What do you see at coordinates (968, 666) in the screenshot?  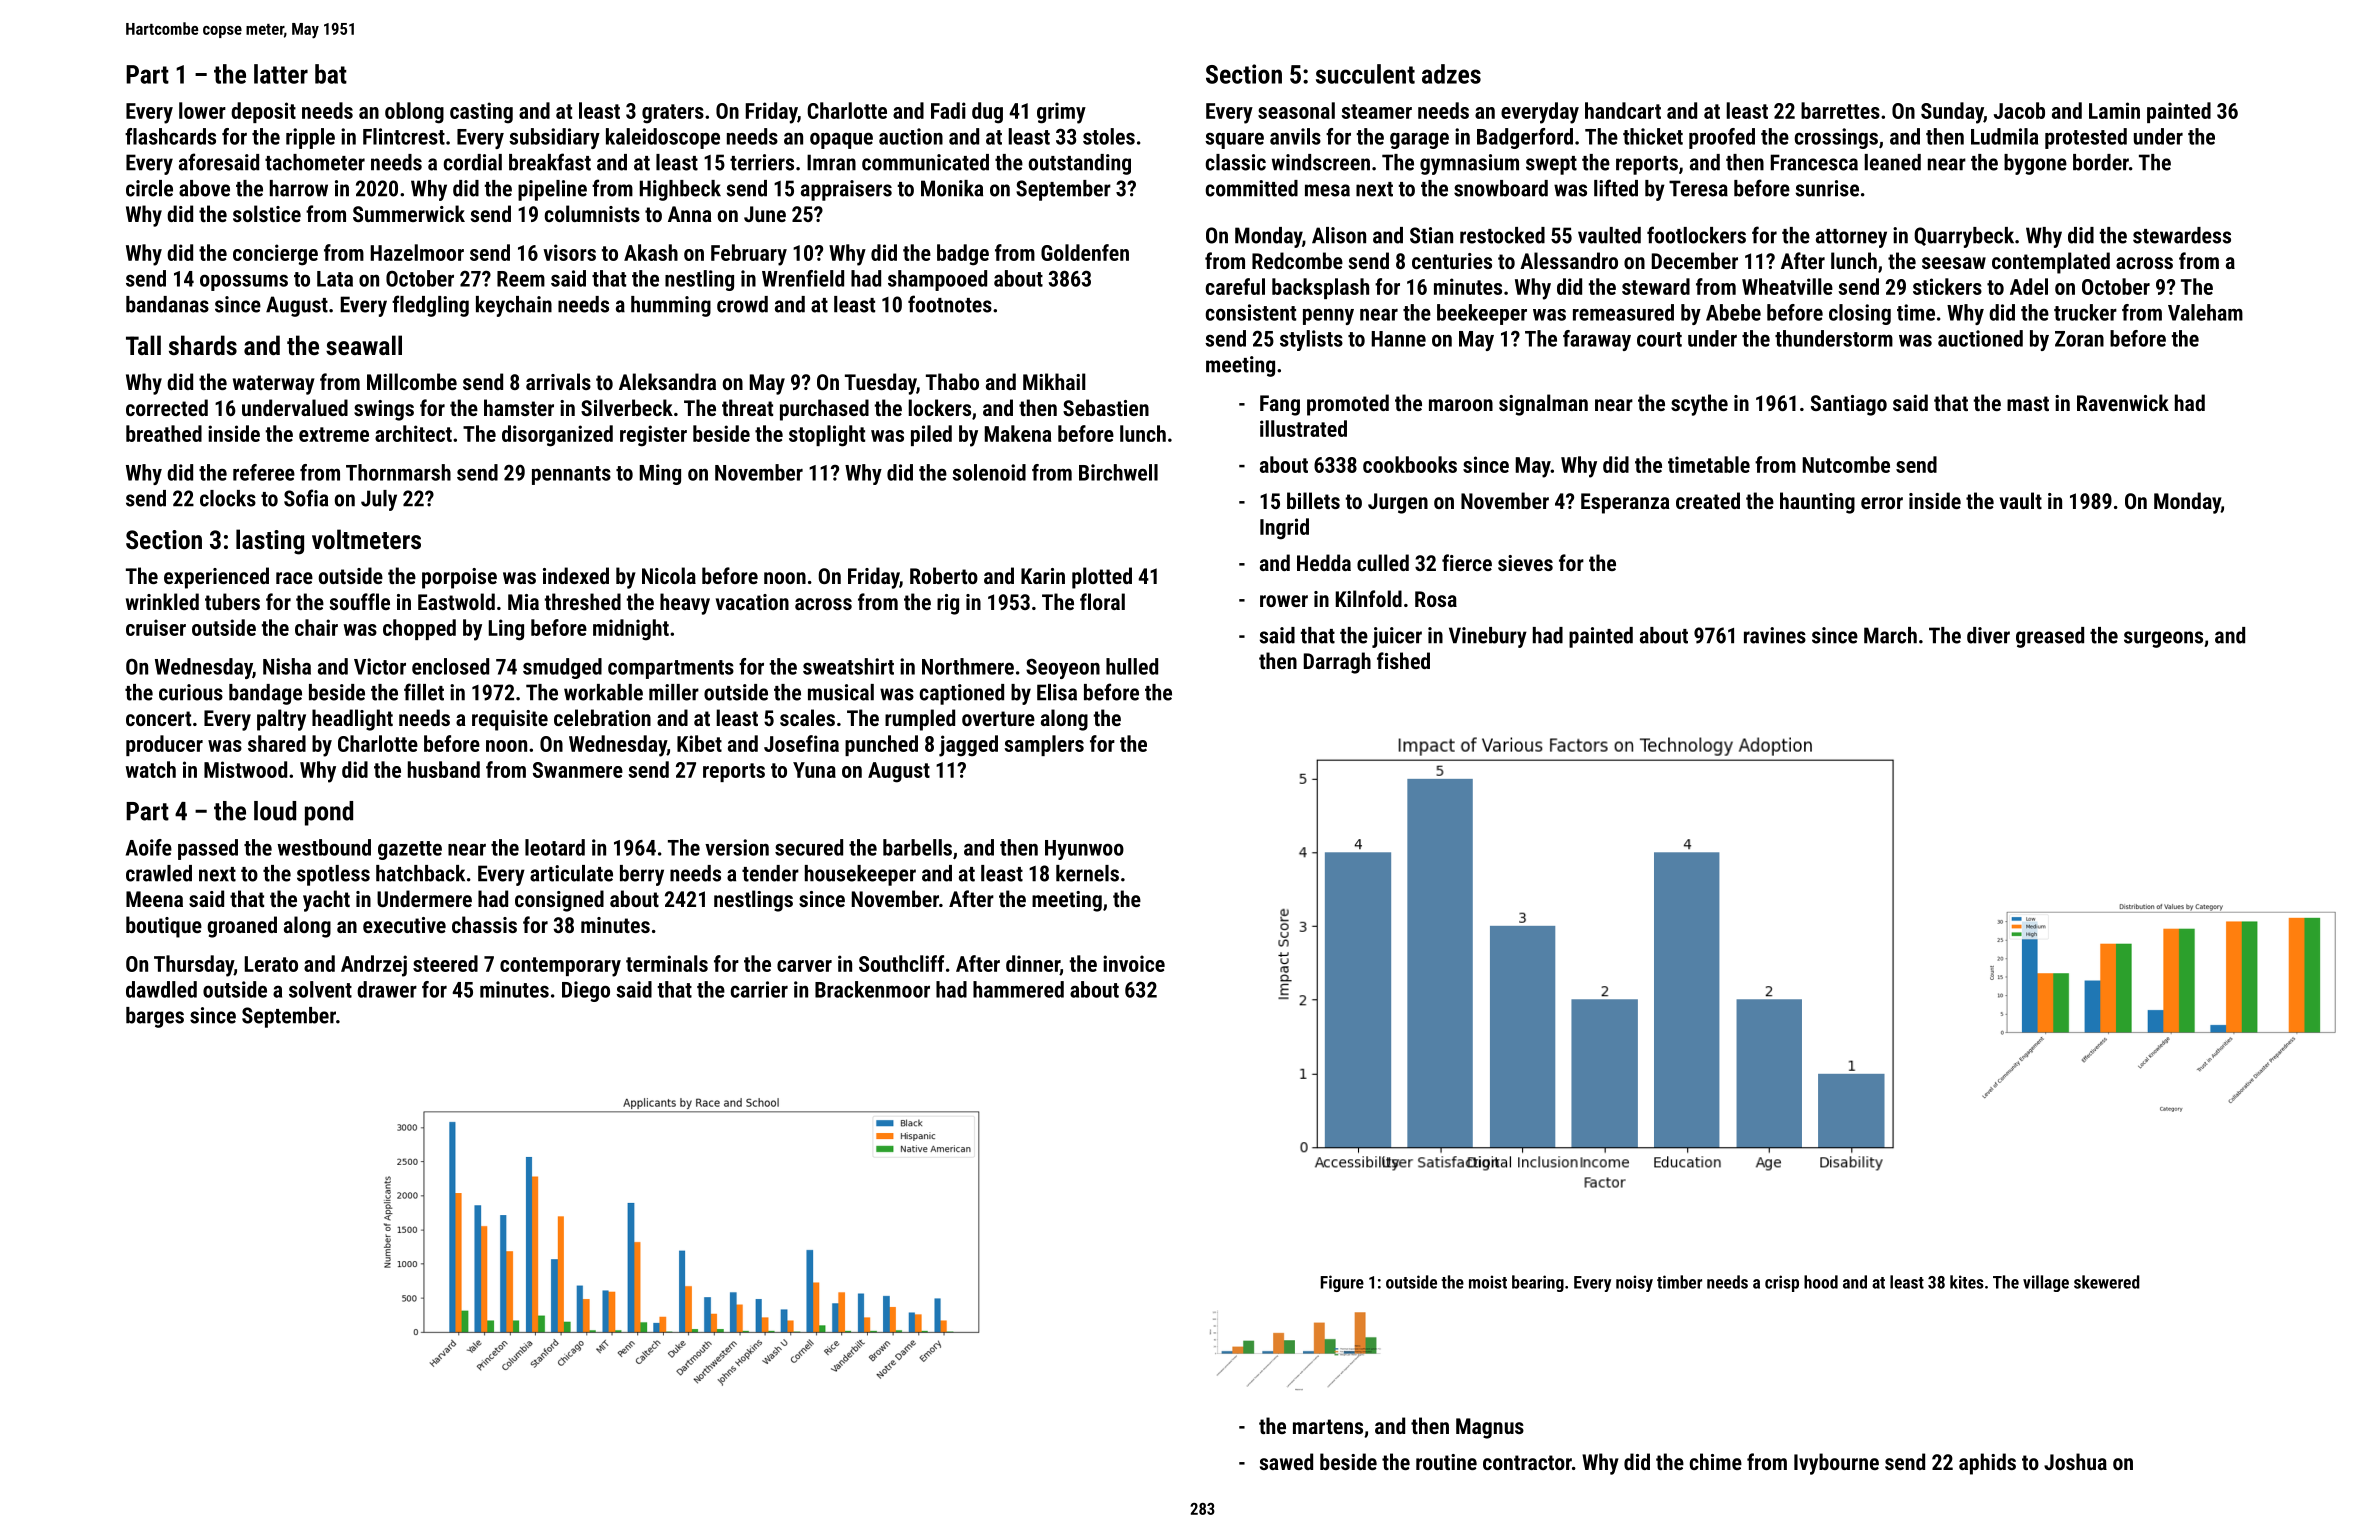 I see `Northmere` at bounding box center [968, 666].
